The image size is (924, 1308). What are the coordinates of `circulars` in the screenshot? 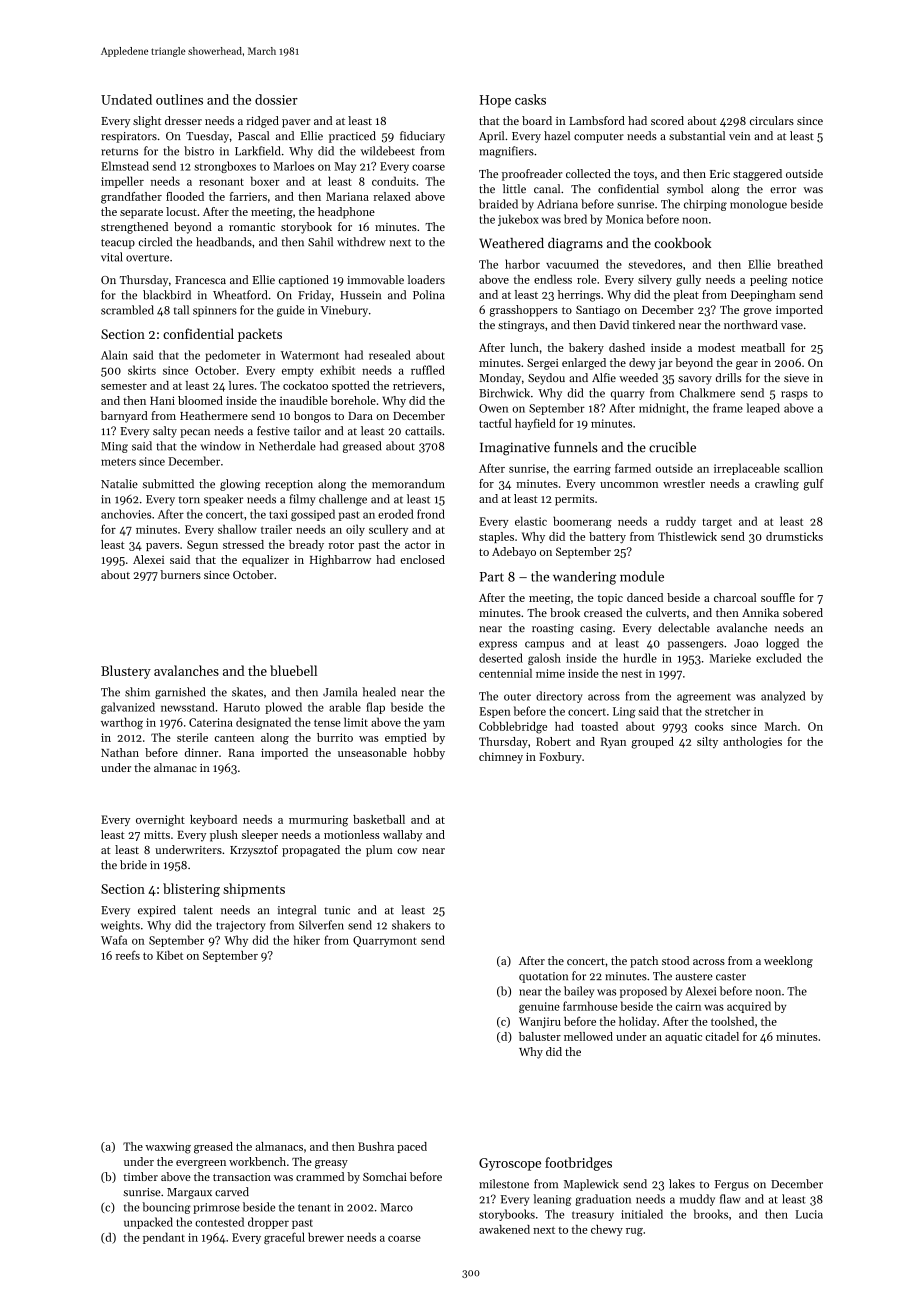 It's located at (772, 120).
